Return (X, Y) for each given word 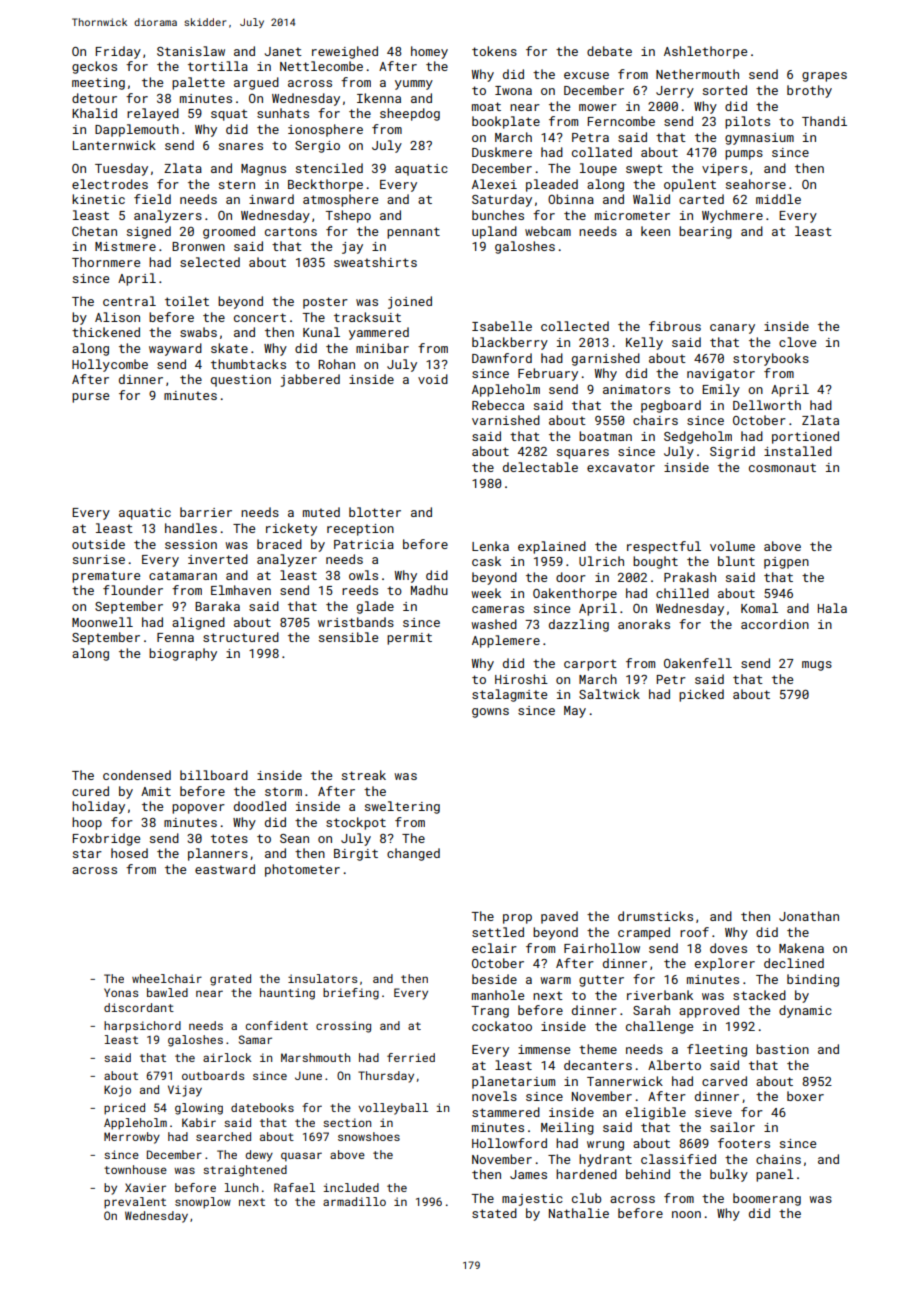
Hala (832, 608)
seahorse (756, 184)
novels (494, 1096)
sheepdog (410, 114)
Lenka (490, 546)
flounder (133, 590)
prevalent (135, 1203)
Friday (118, 52)
